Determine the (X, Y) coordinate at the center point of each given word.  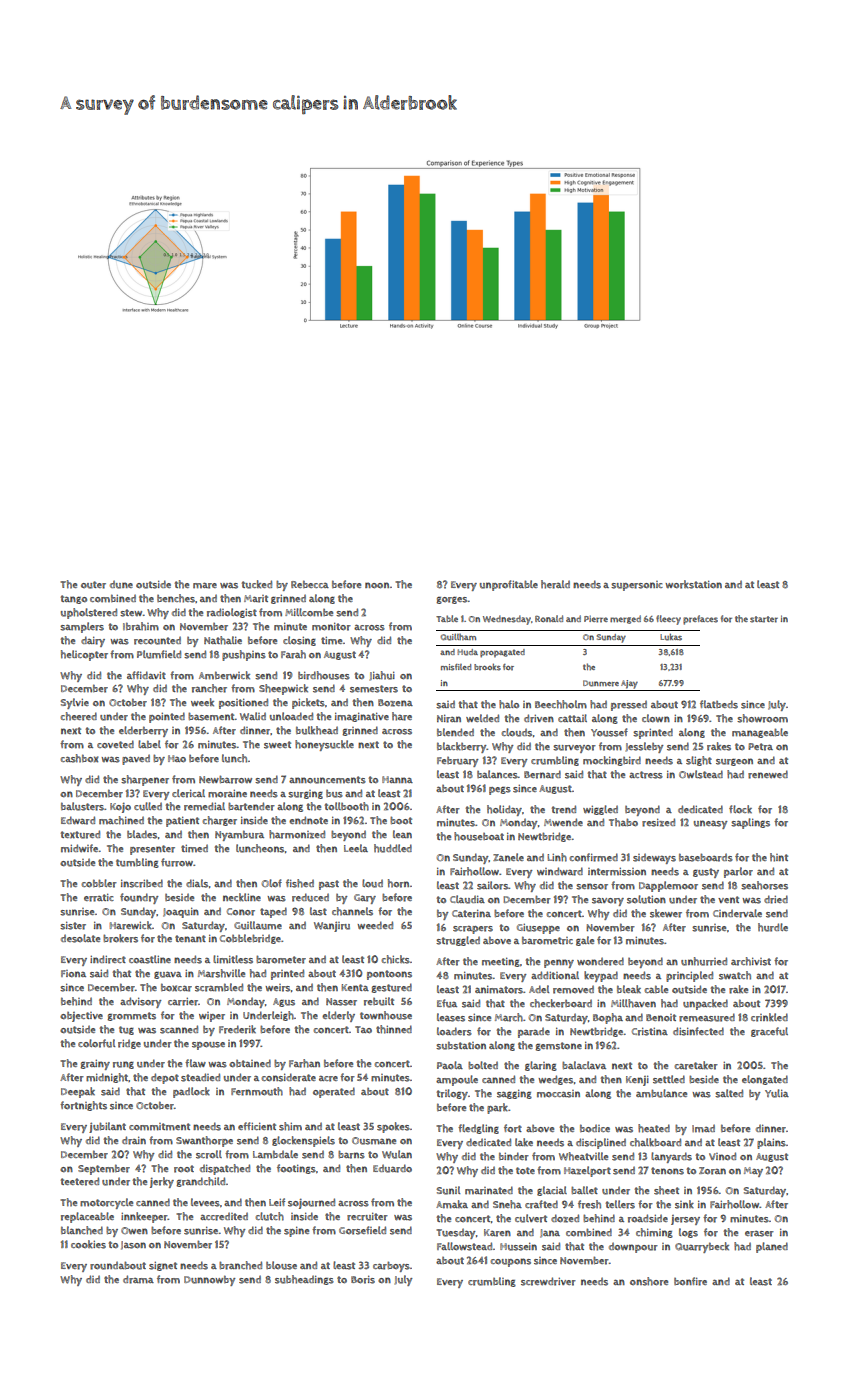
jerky (162, 1182)
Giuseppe (538, 929)
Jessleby (645, 747)
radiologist (232, 613)
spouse (208, 1046)
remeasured (707, 1017)
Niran (449, 719)
